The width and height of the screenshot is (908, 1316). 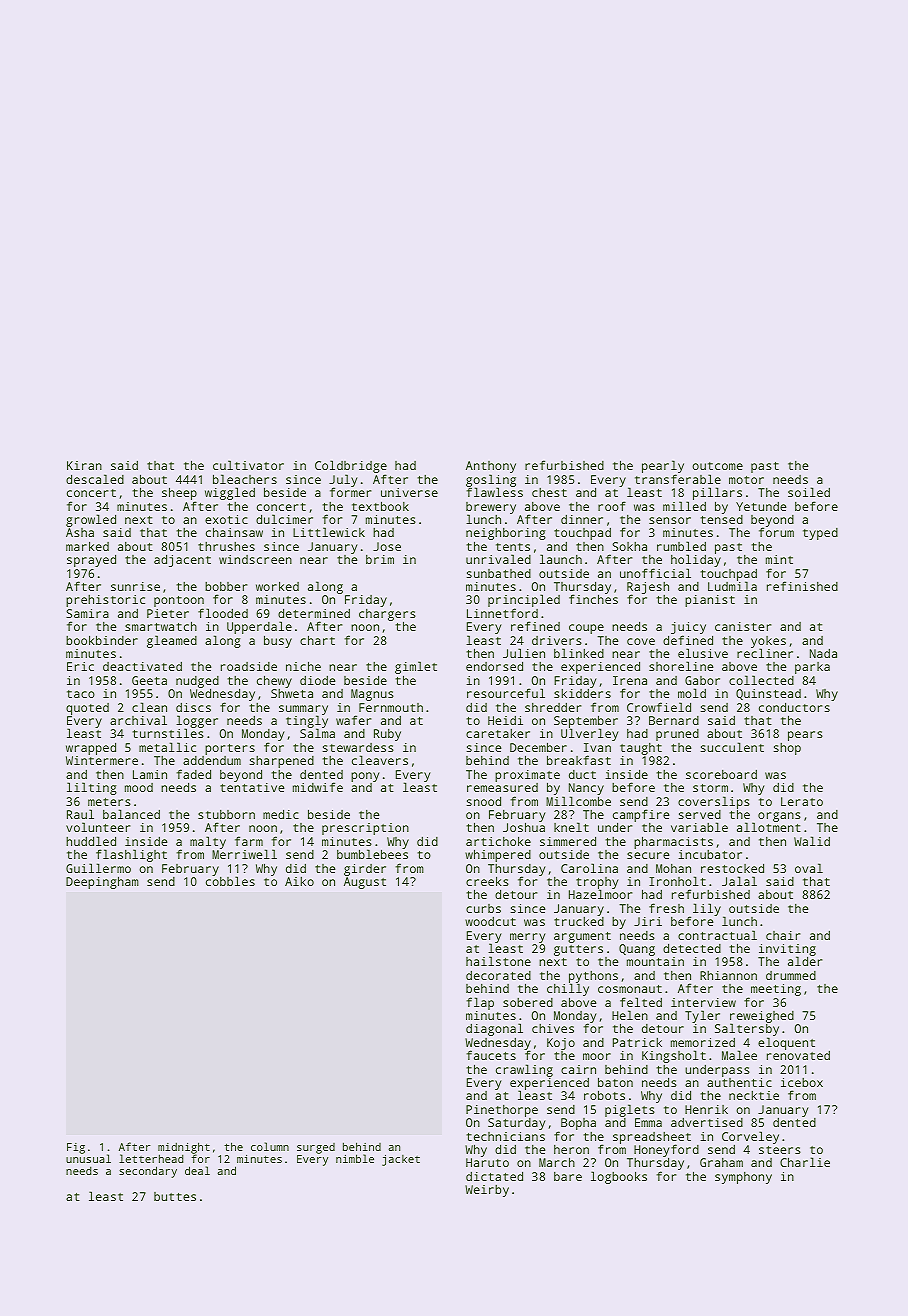 What do you see at coordinates (80, 532) in the screenshot?
I see `Asha` at bounding box center [80, 532].
